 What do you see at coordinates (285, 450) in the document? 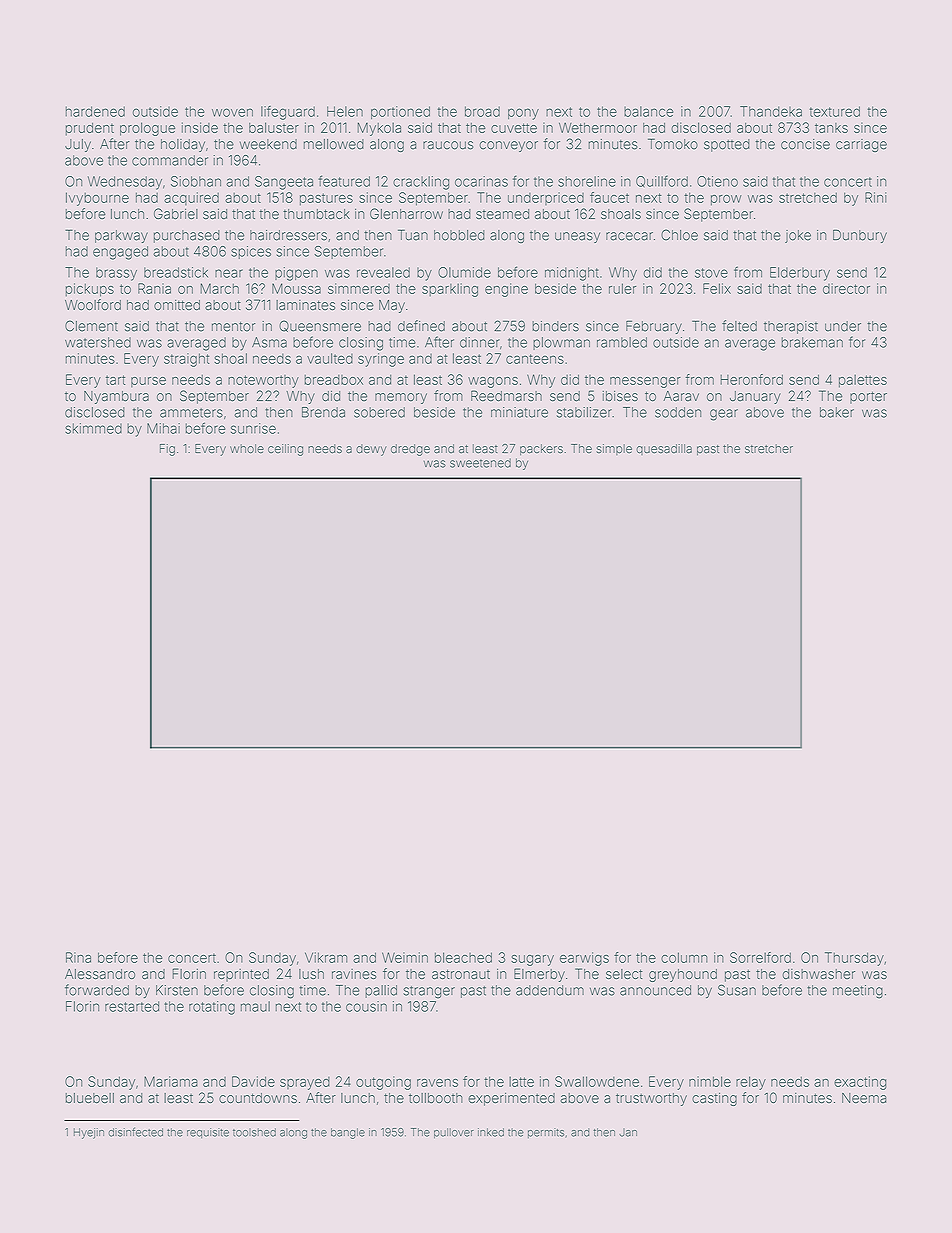
I see `ceiling` at bounding box center [285, 450].
